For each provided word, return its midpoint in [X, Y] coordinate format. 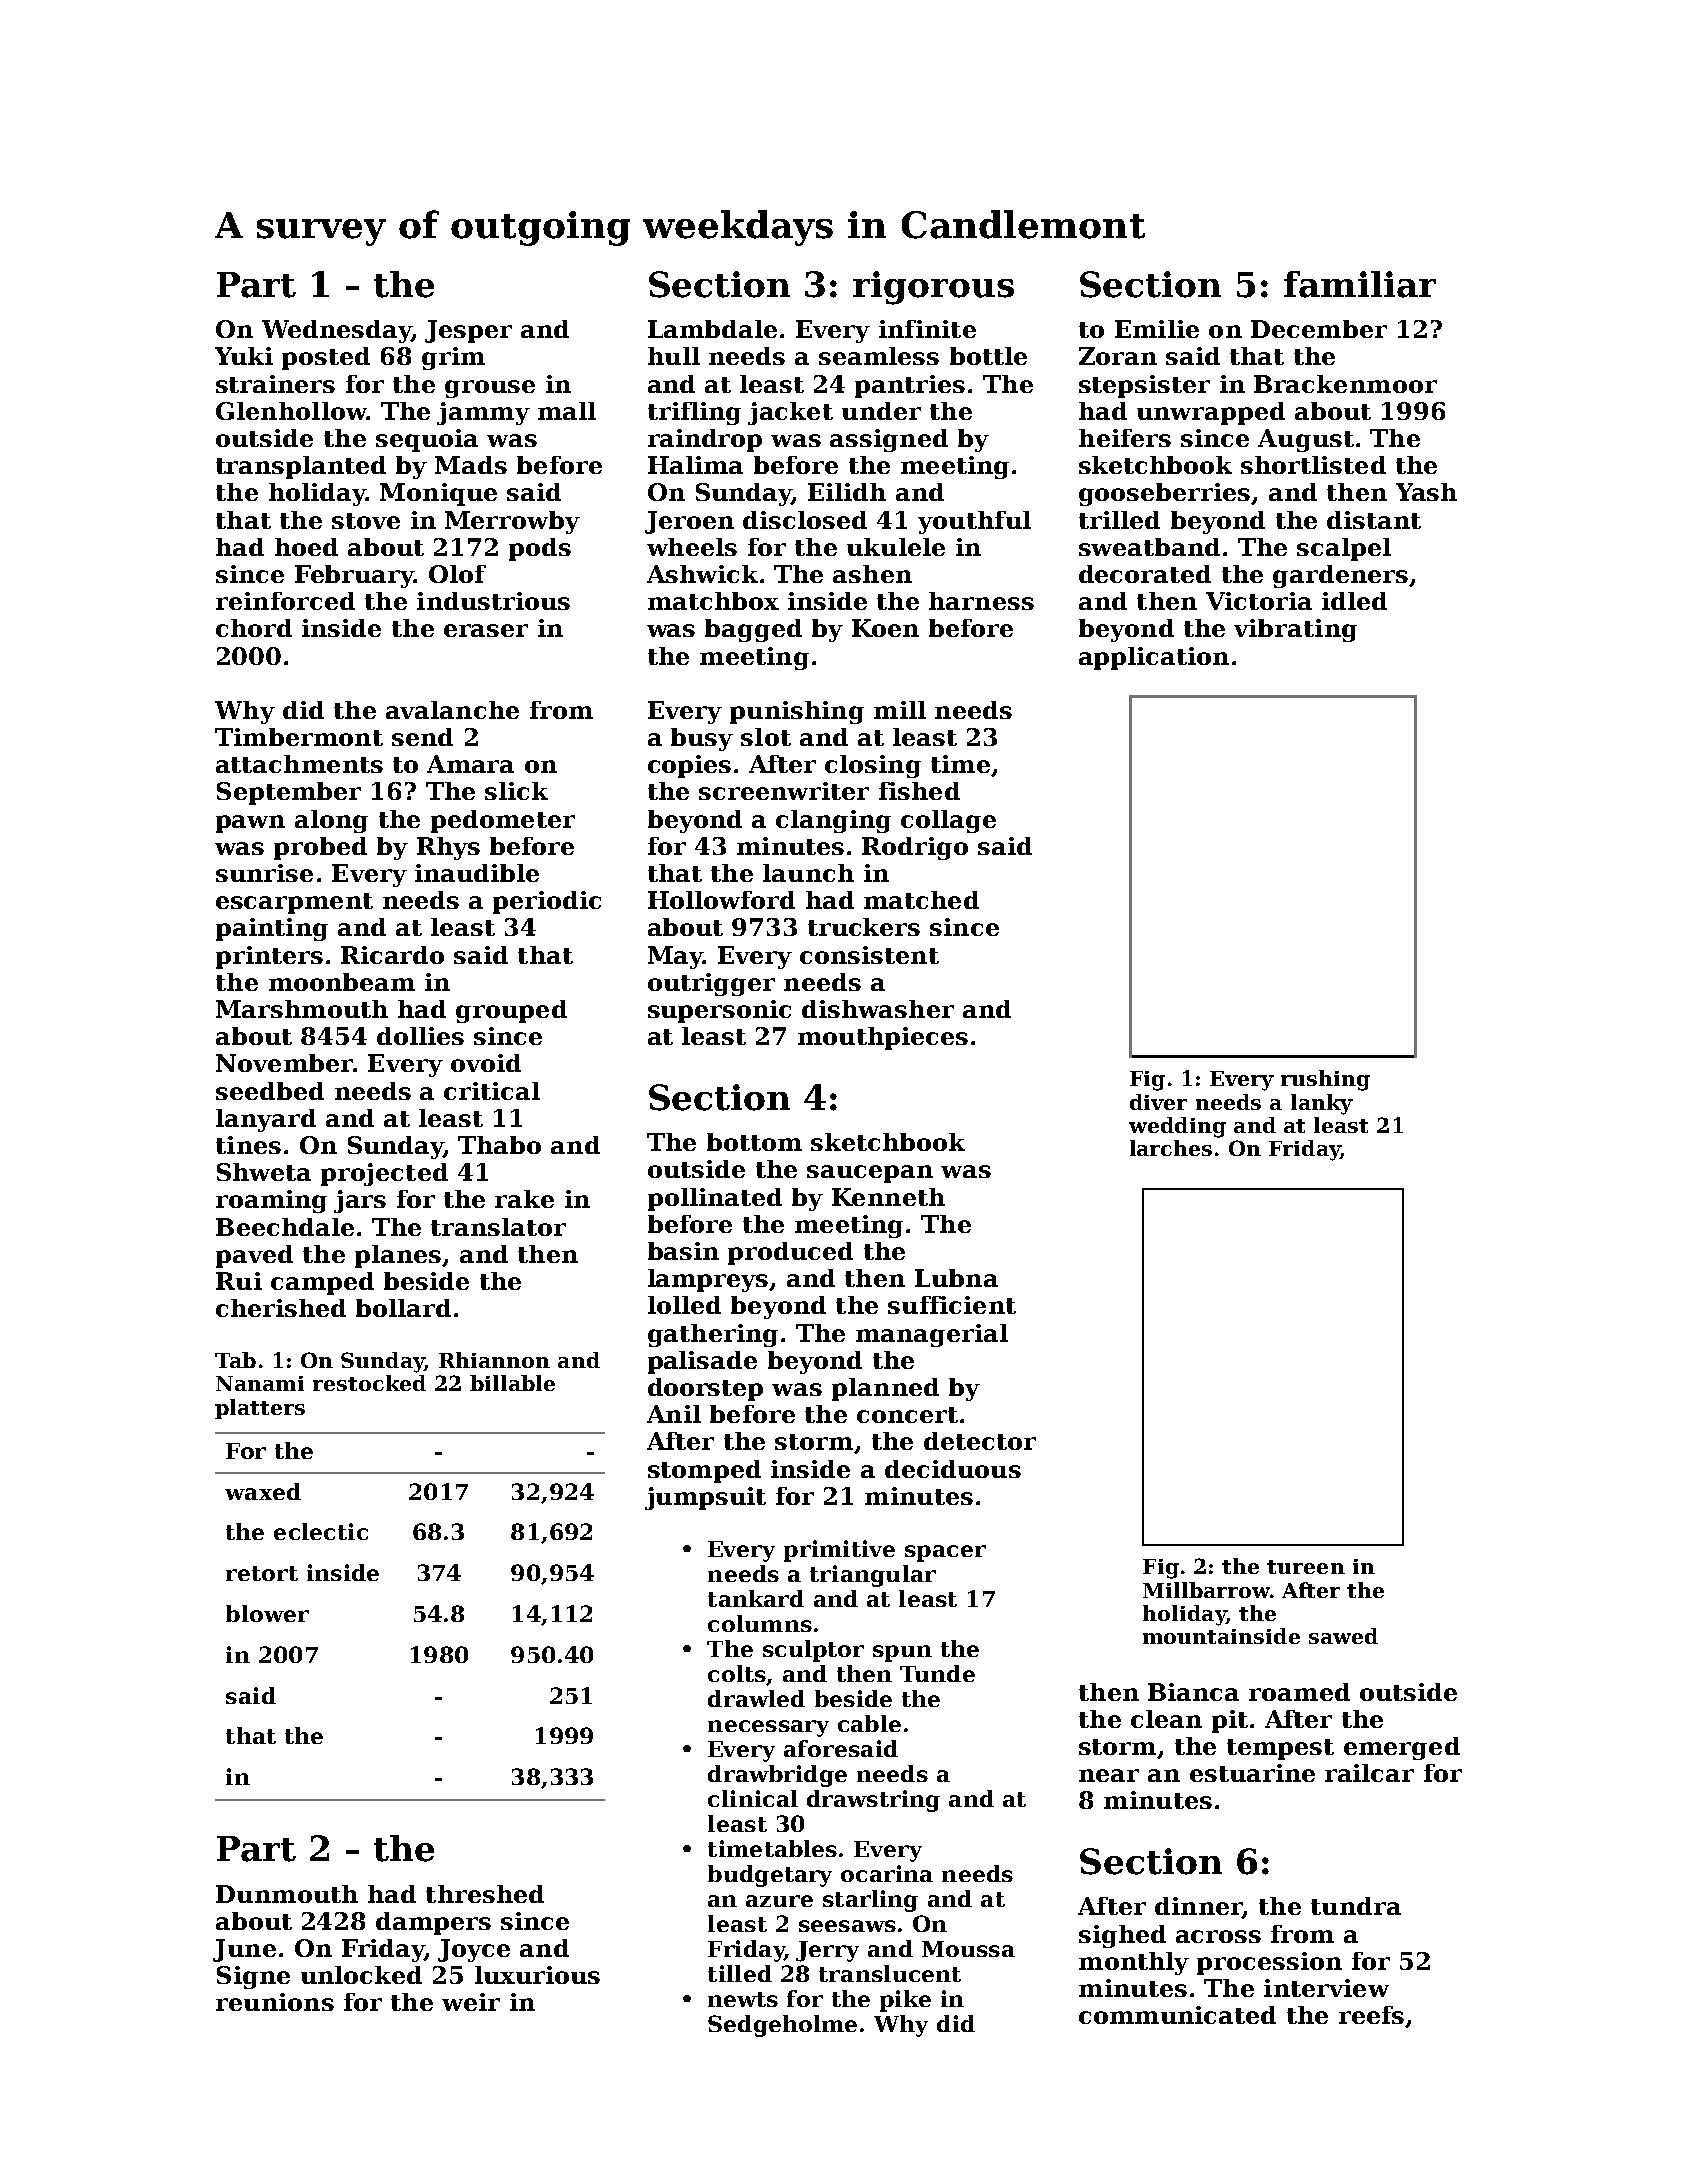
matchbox [713, 601]
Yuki [244, 356]
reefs [1371, 2015]
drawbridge [777, 1776]
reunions [275, 2002]
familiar [1360, 284]
